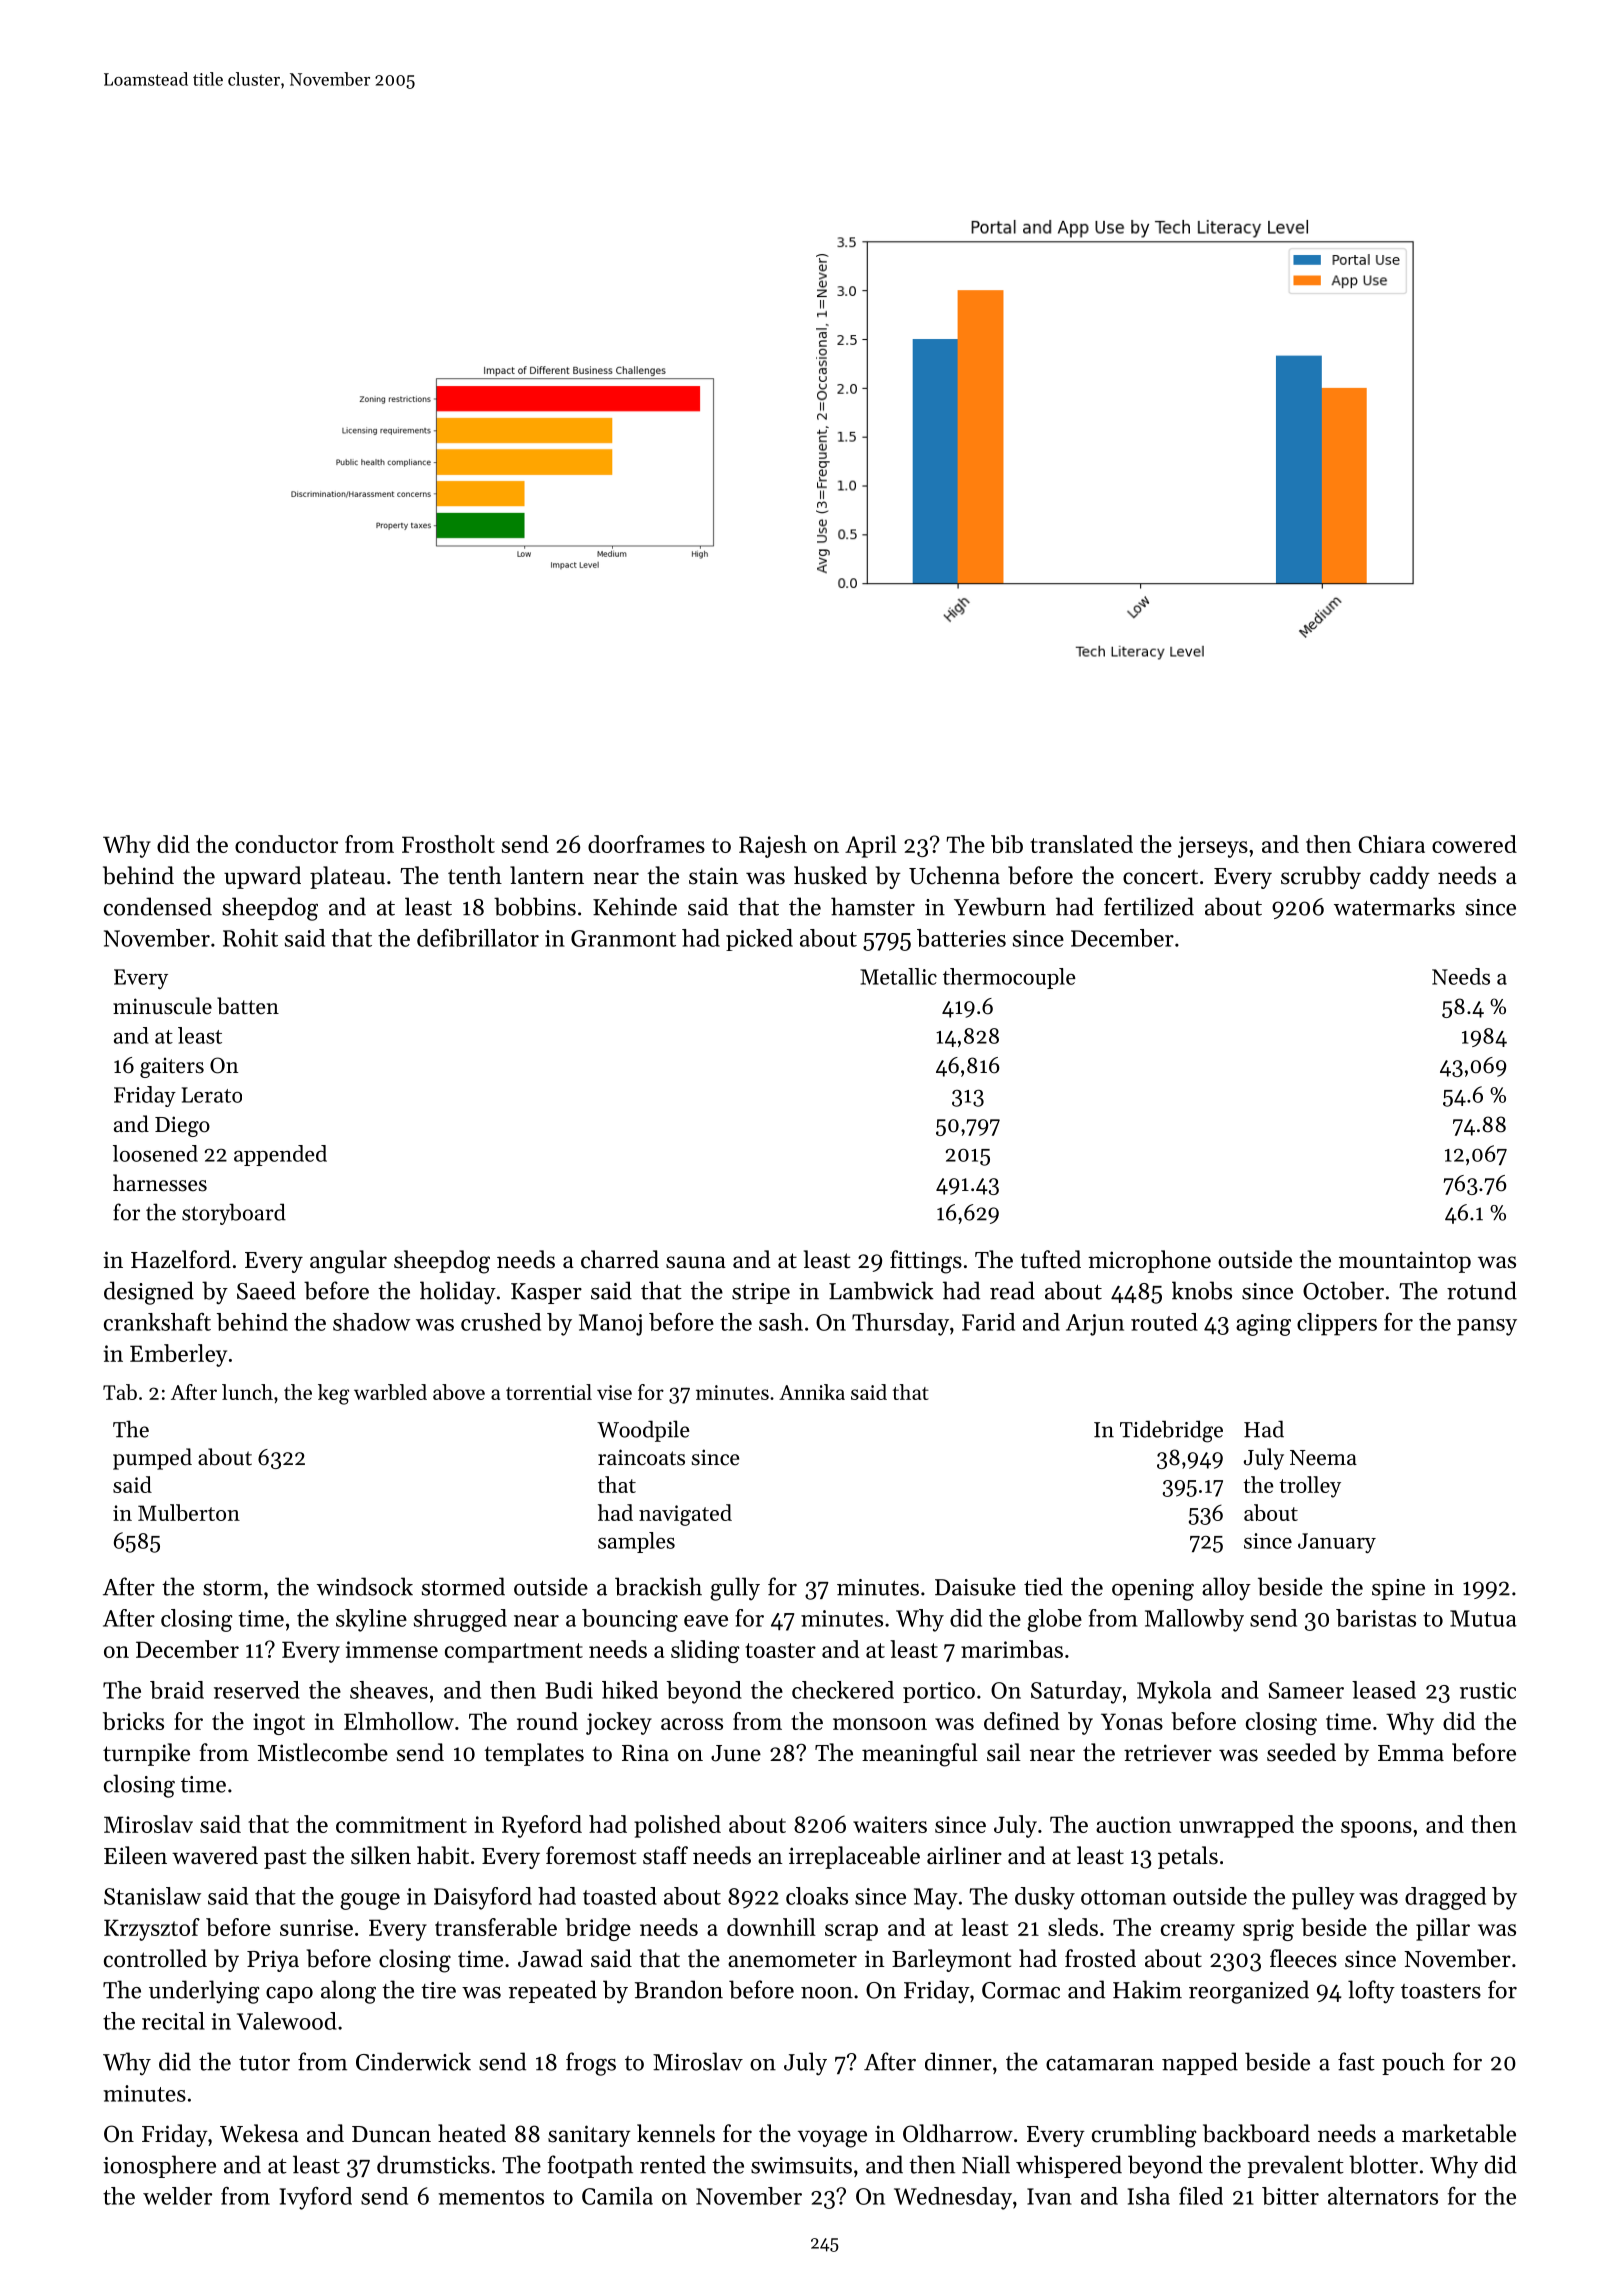  What do you see at coordinates (881, 1290) in the screenshot?
I see `Lambwick` at bounding box center [881, 1290].
